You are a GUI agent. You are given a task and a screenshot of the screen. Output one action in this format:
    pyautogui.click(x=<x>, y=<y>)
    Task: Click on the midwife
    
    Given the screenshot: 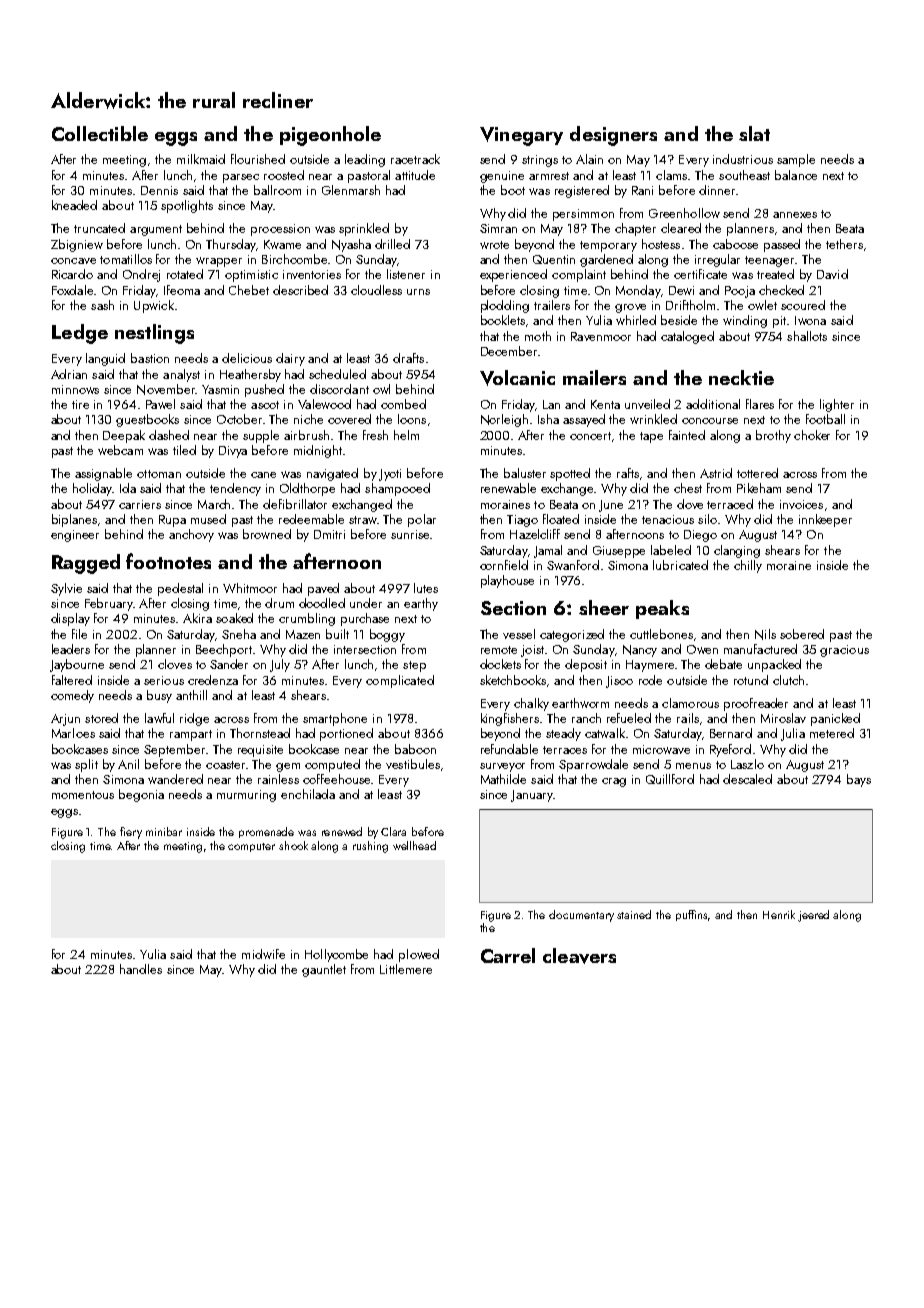 What is the action you would take?
    pyautogui.click(x=263, y=954)
